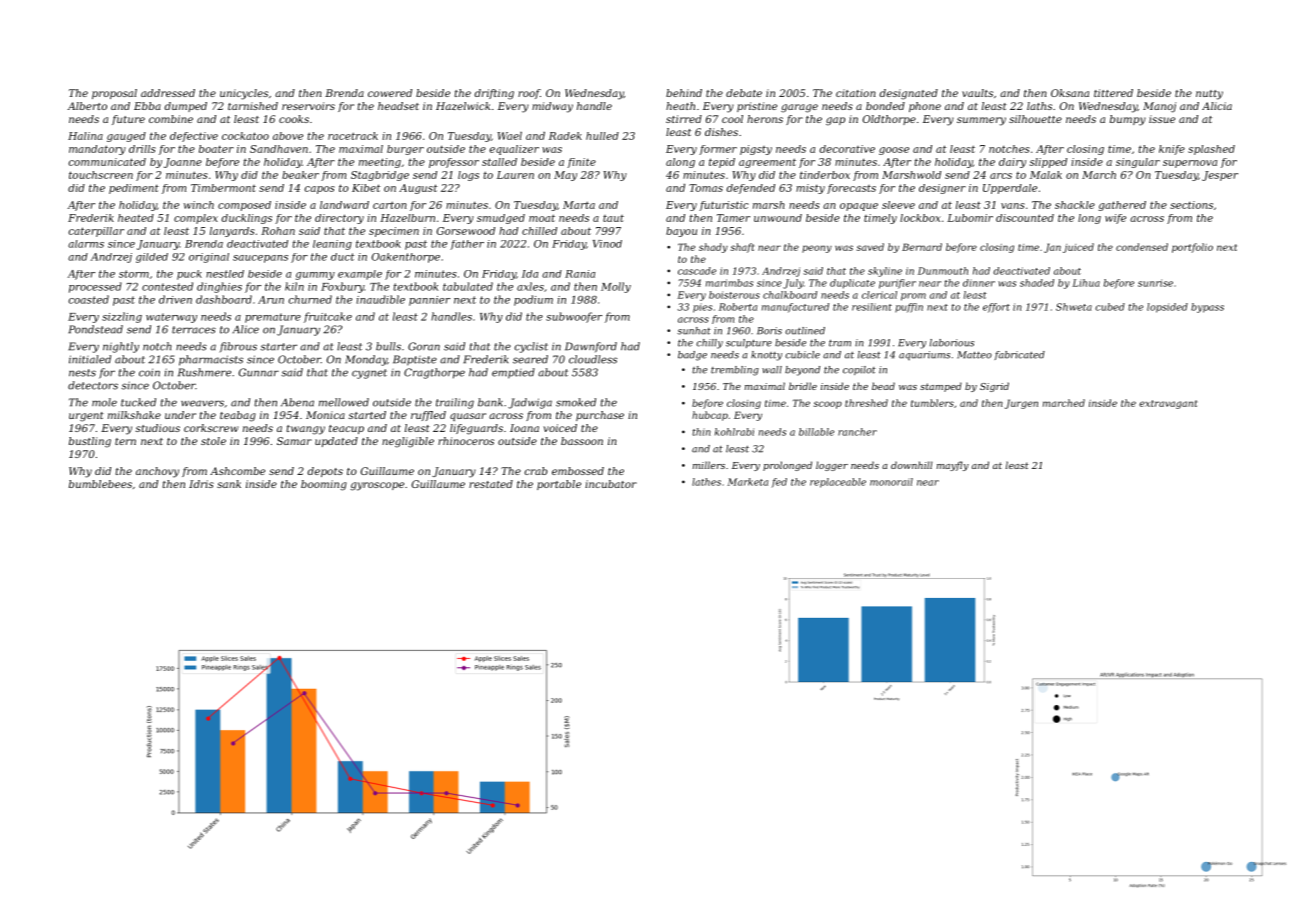 The width and height of the screenshot is (1308, 924). What do you see at coordinates (100, 484) in the screenshot?
I see `bumblebees` at bounding box center [100, 484].
